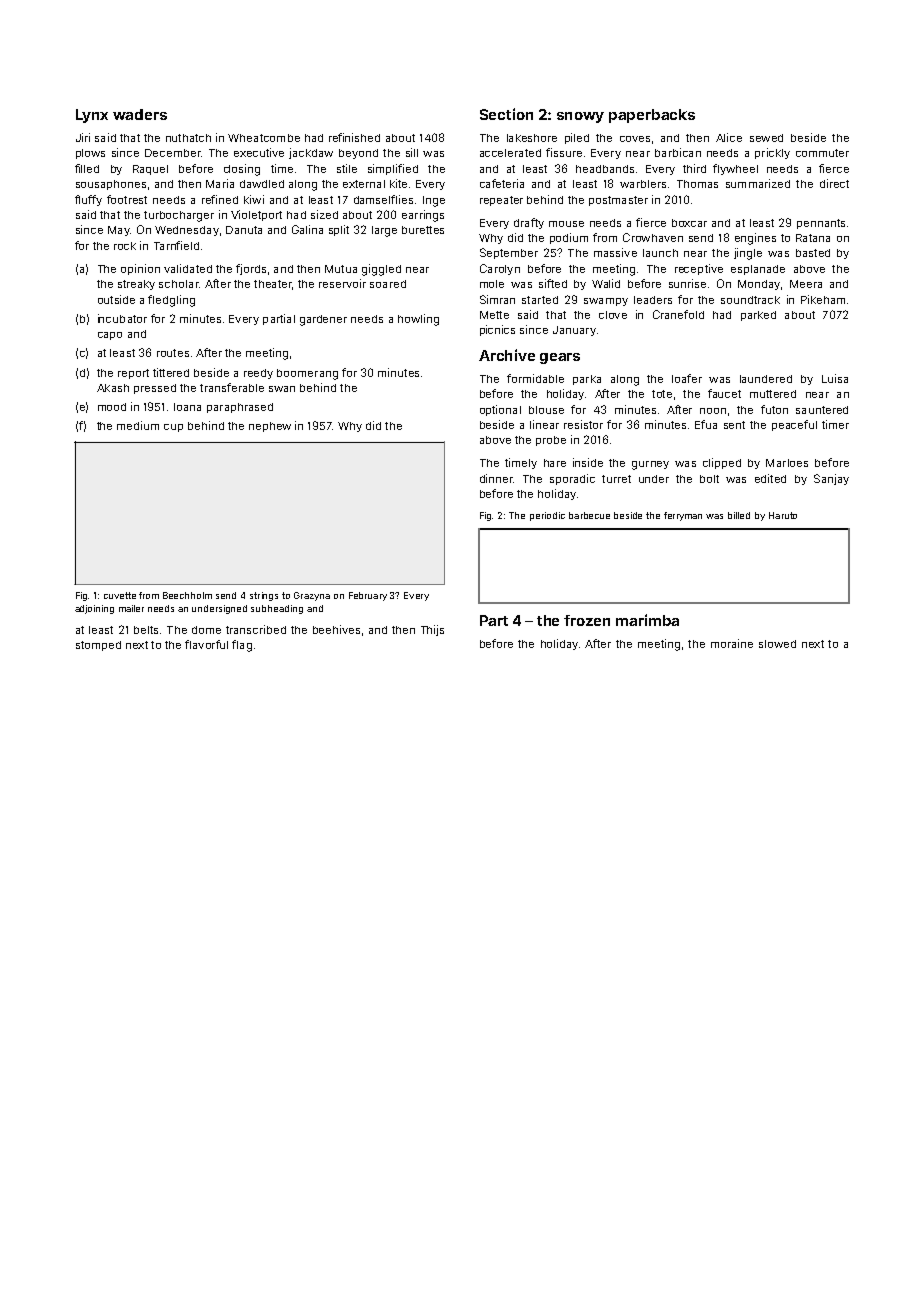 The image size is (924, 1308). Describe the element at coordinates (587, 620) in the image. I see `frozen` at that location.
